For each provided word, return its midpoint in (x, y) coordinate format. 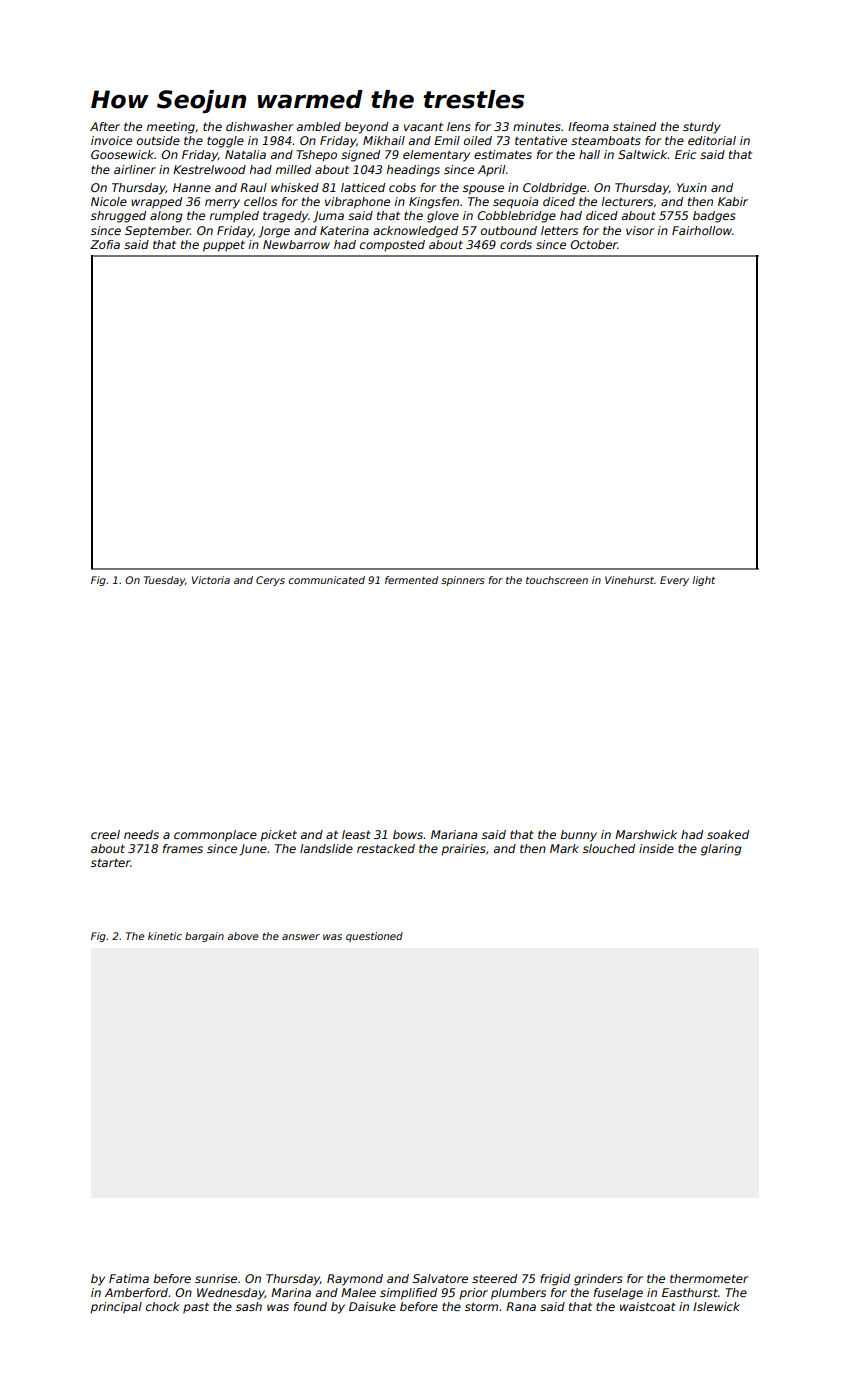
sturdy (702, 128)
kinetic (165, 936)
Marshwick (646, 834)
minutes (537, 126)
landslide (326, 848)
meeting (171, 128)
